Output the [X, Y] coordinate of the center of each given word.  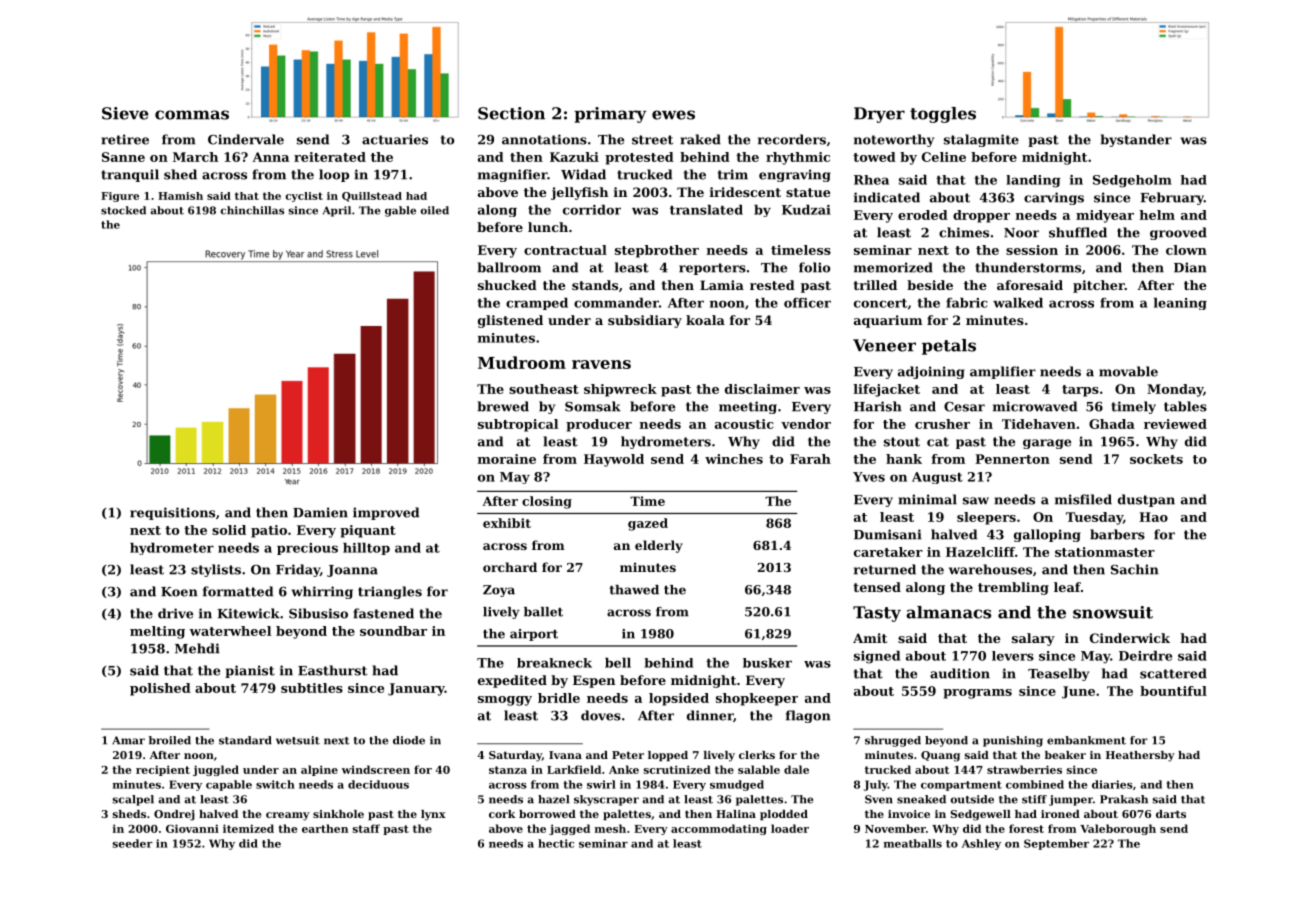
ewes [673, 115]
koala [705, 320]
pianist [250, 671]
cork [502, 814]
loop [334, 175]
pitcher [1099, 286]
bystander [1136, 140]
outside [972, 799]
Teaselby [1058, 674]
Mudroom [522, 362]
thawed [634, 590]
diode [409, 740]
